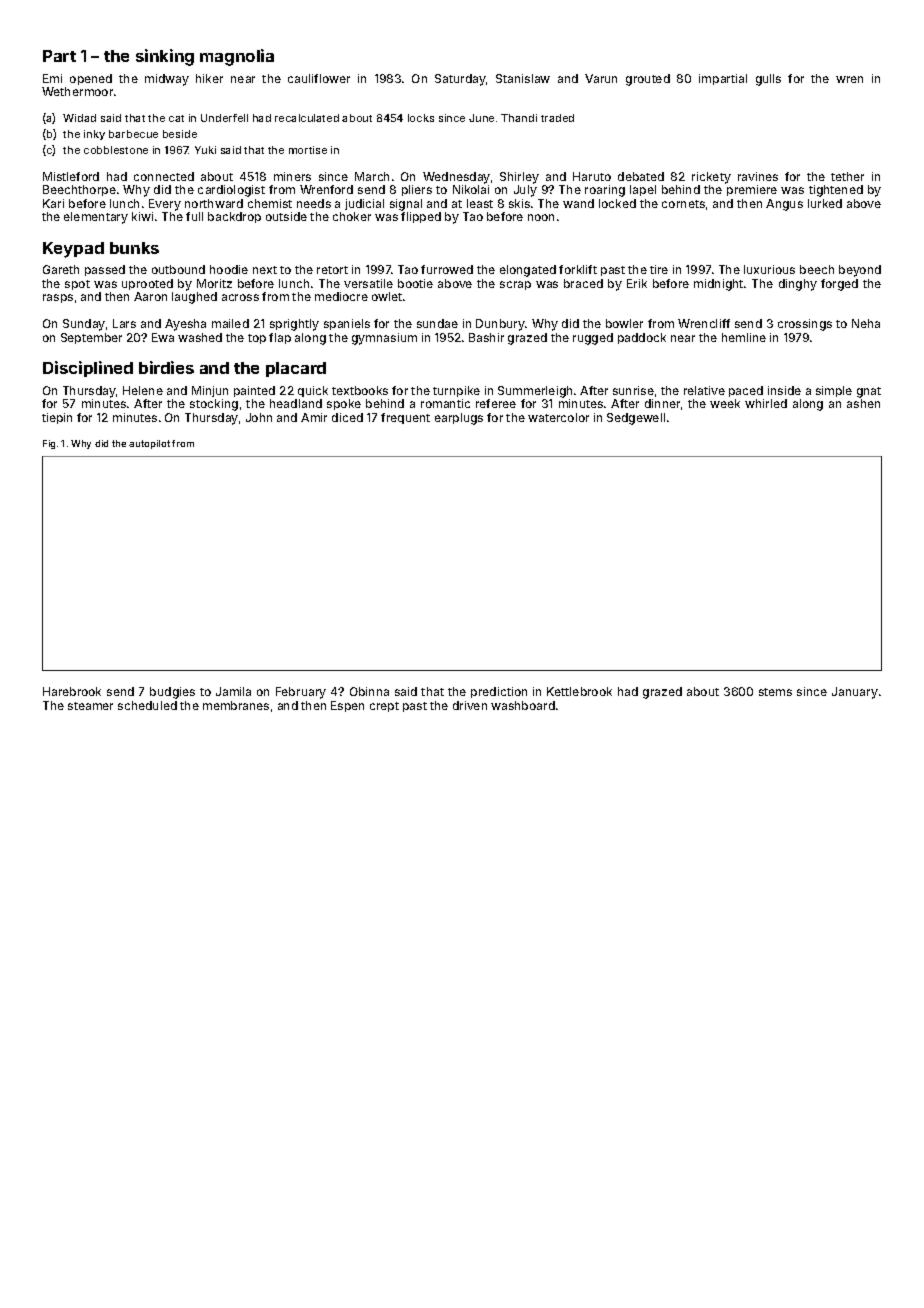  What do you see at coordinates (421, 118) in the page?
I see `locks` at bounding box center [421, 118].
